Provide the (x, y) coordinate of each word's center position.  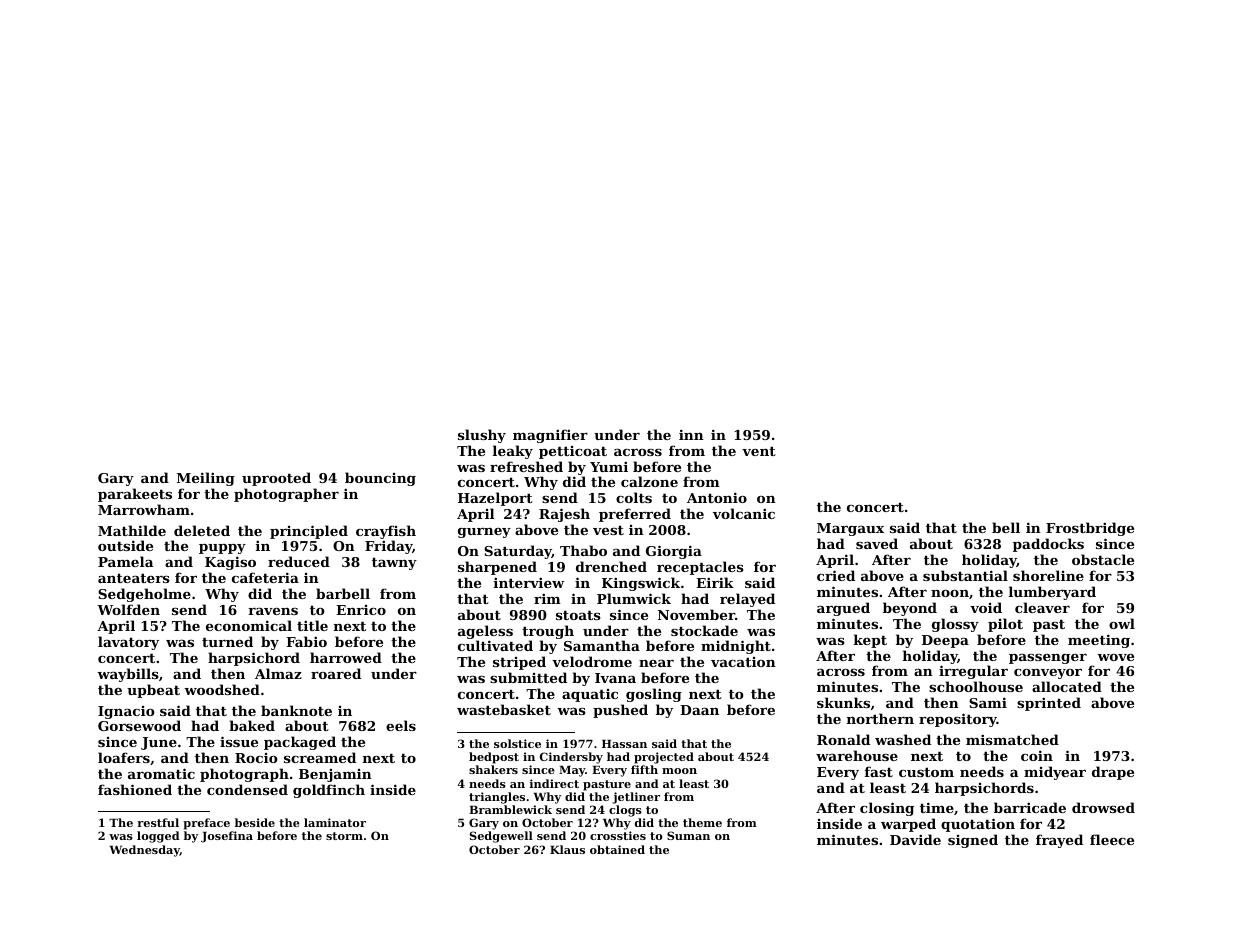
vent (759, 451)
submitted (528, 677)
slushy (482, 436)
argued (843, 609)
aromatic (161, 773)
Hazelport (495, 499)
